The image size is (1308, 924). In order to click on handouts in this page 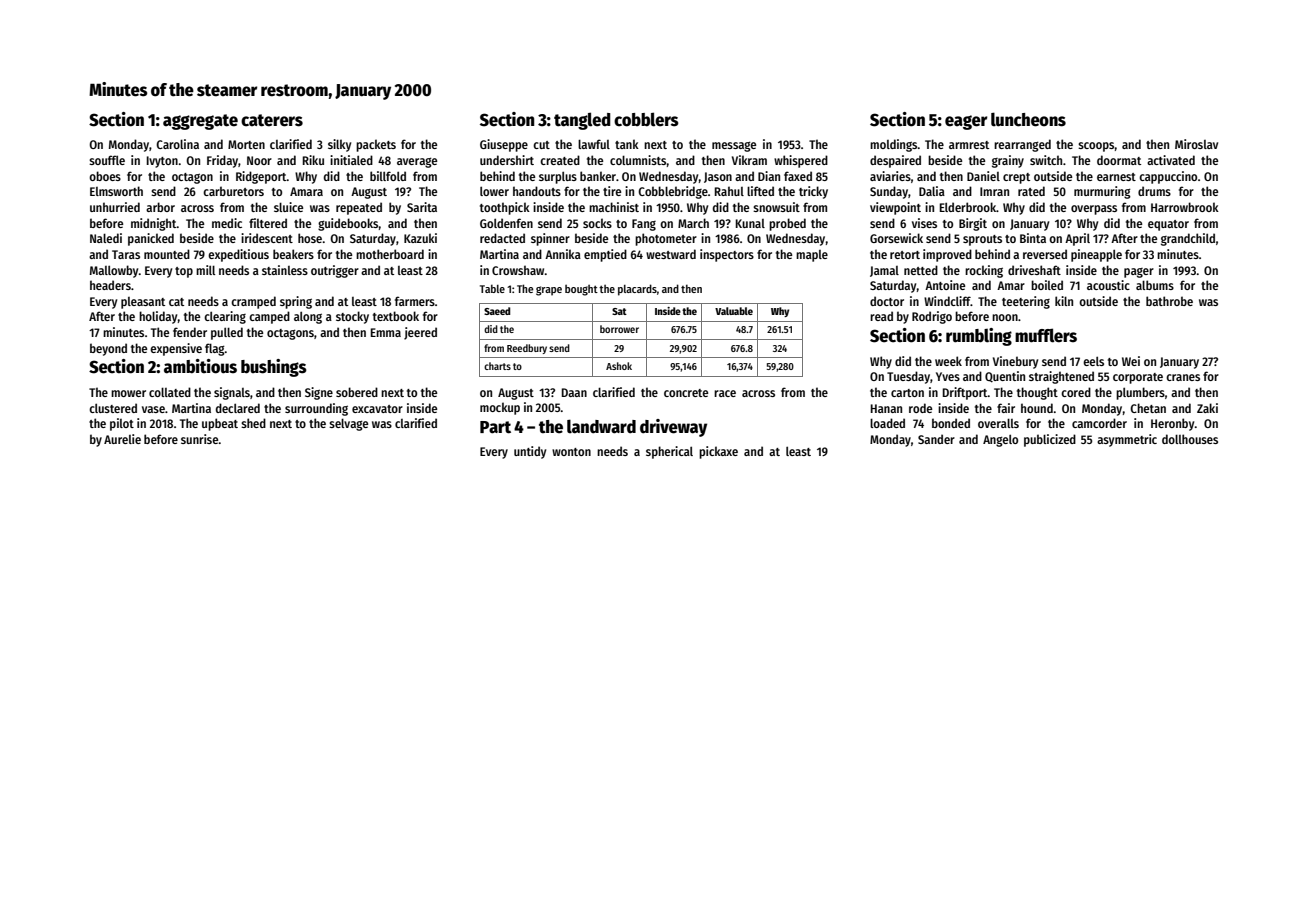, I will do `click(537, 191)`.
